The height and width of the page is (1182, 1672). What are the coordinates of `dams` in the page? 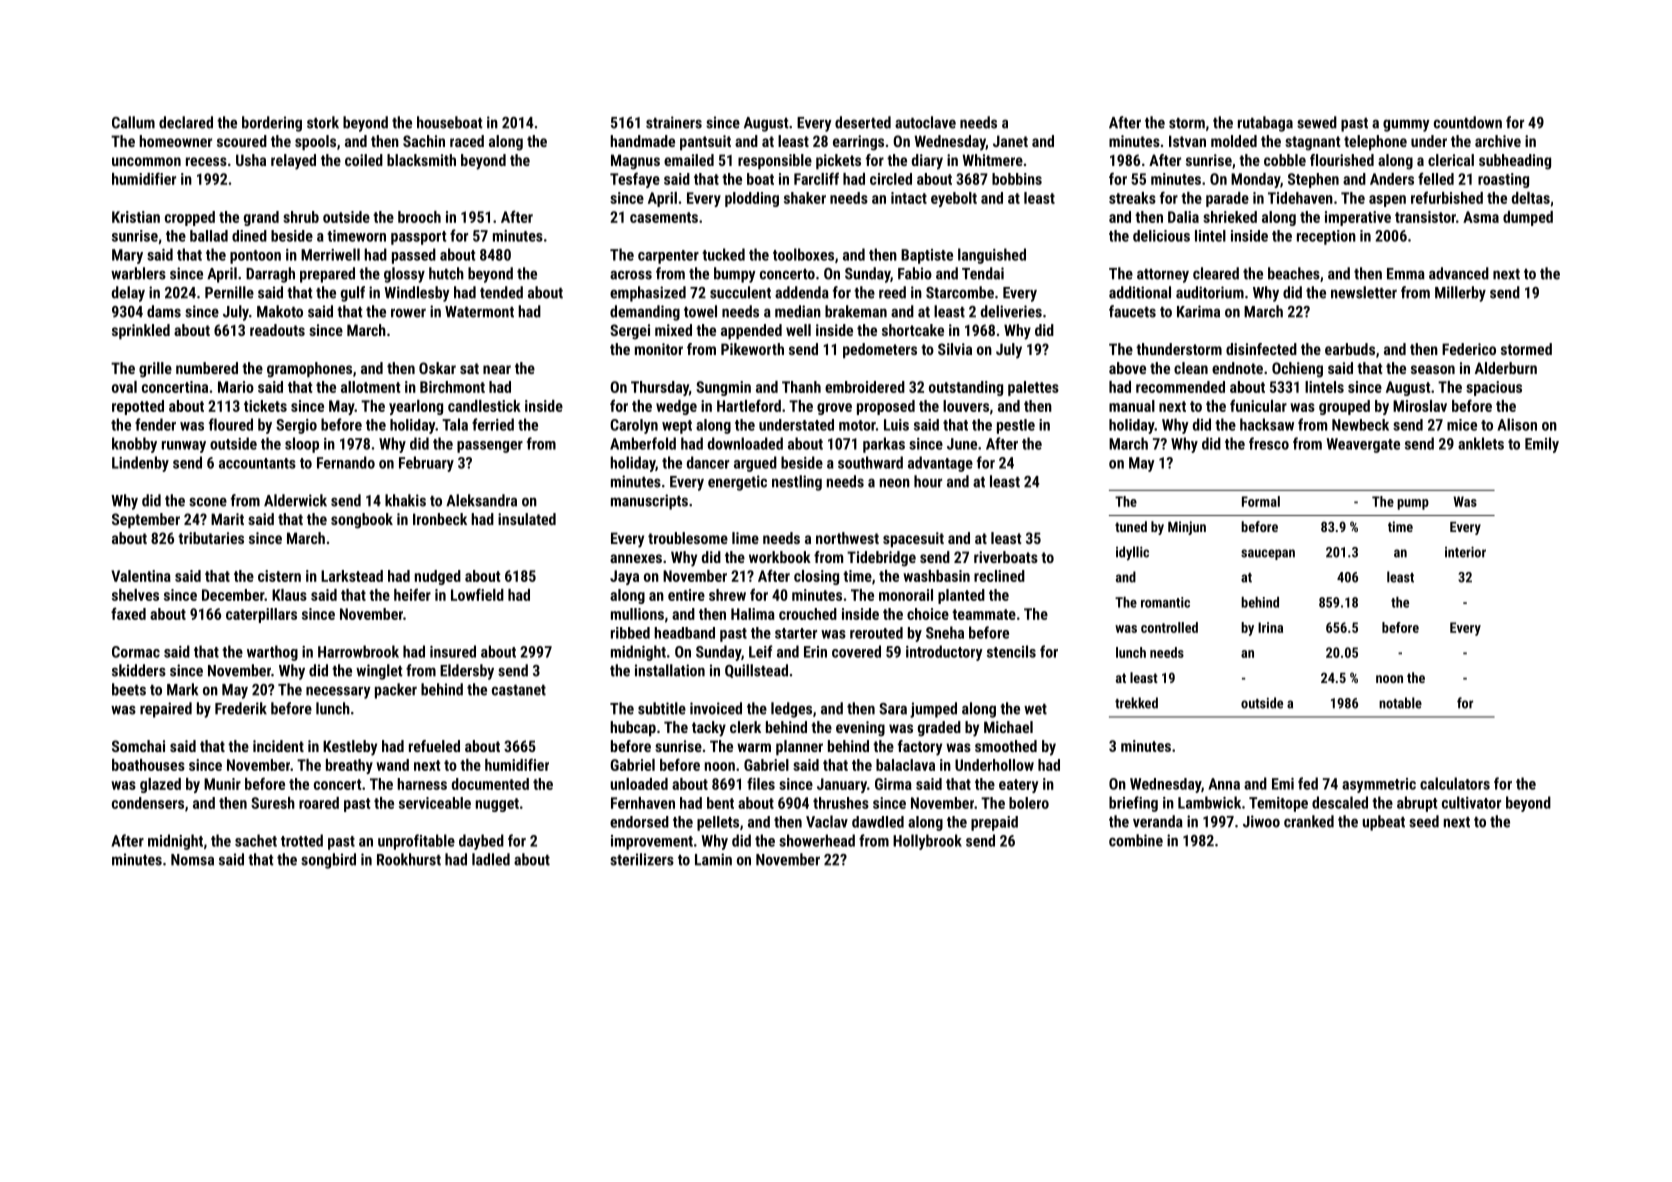 It's located at (164, 311).
